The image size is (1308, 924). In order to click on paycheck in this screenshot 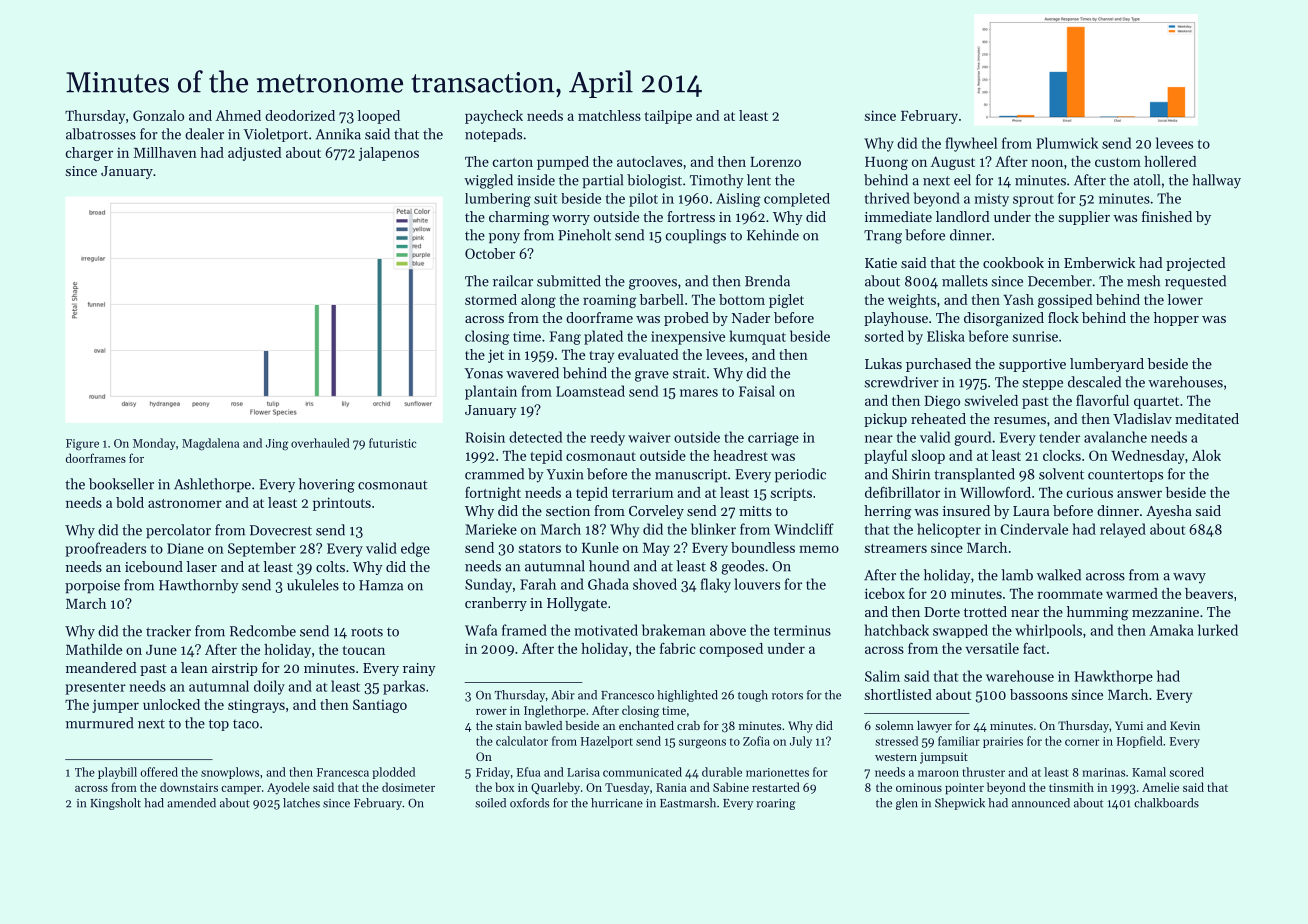, I will do `click(494, 117)`.
